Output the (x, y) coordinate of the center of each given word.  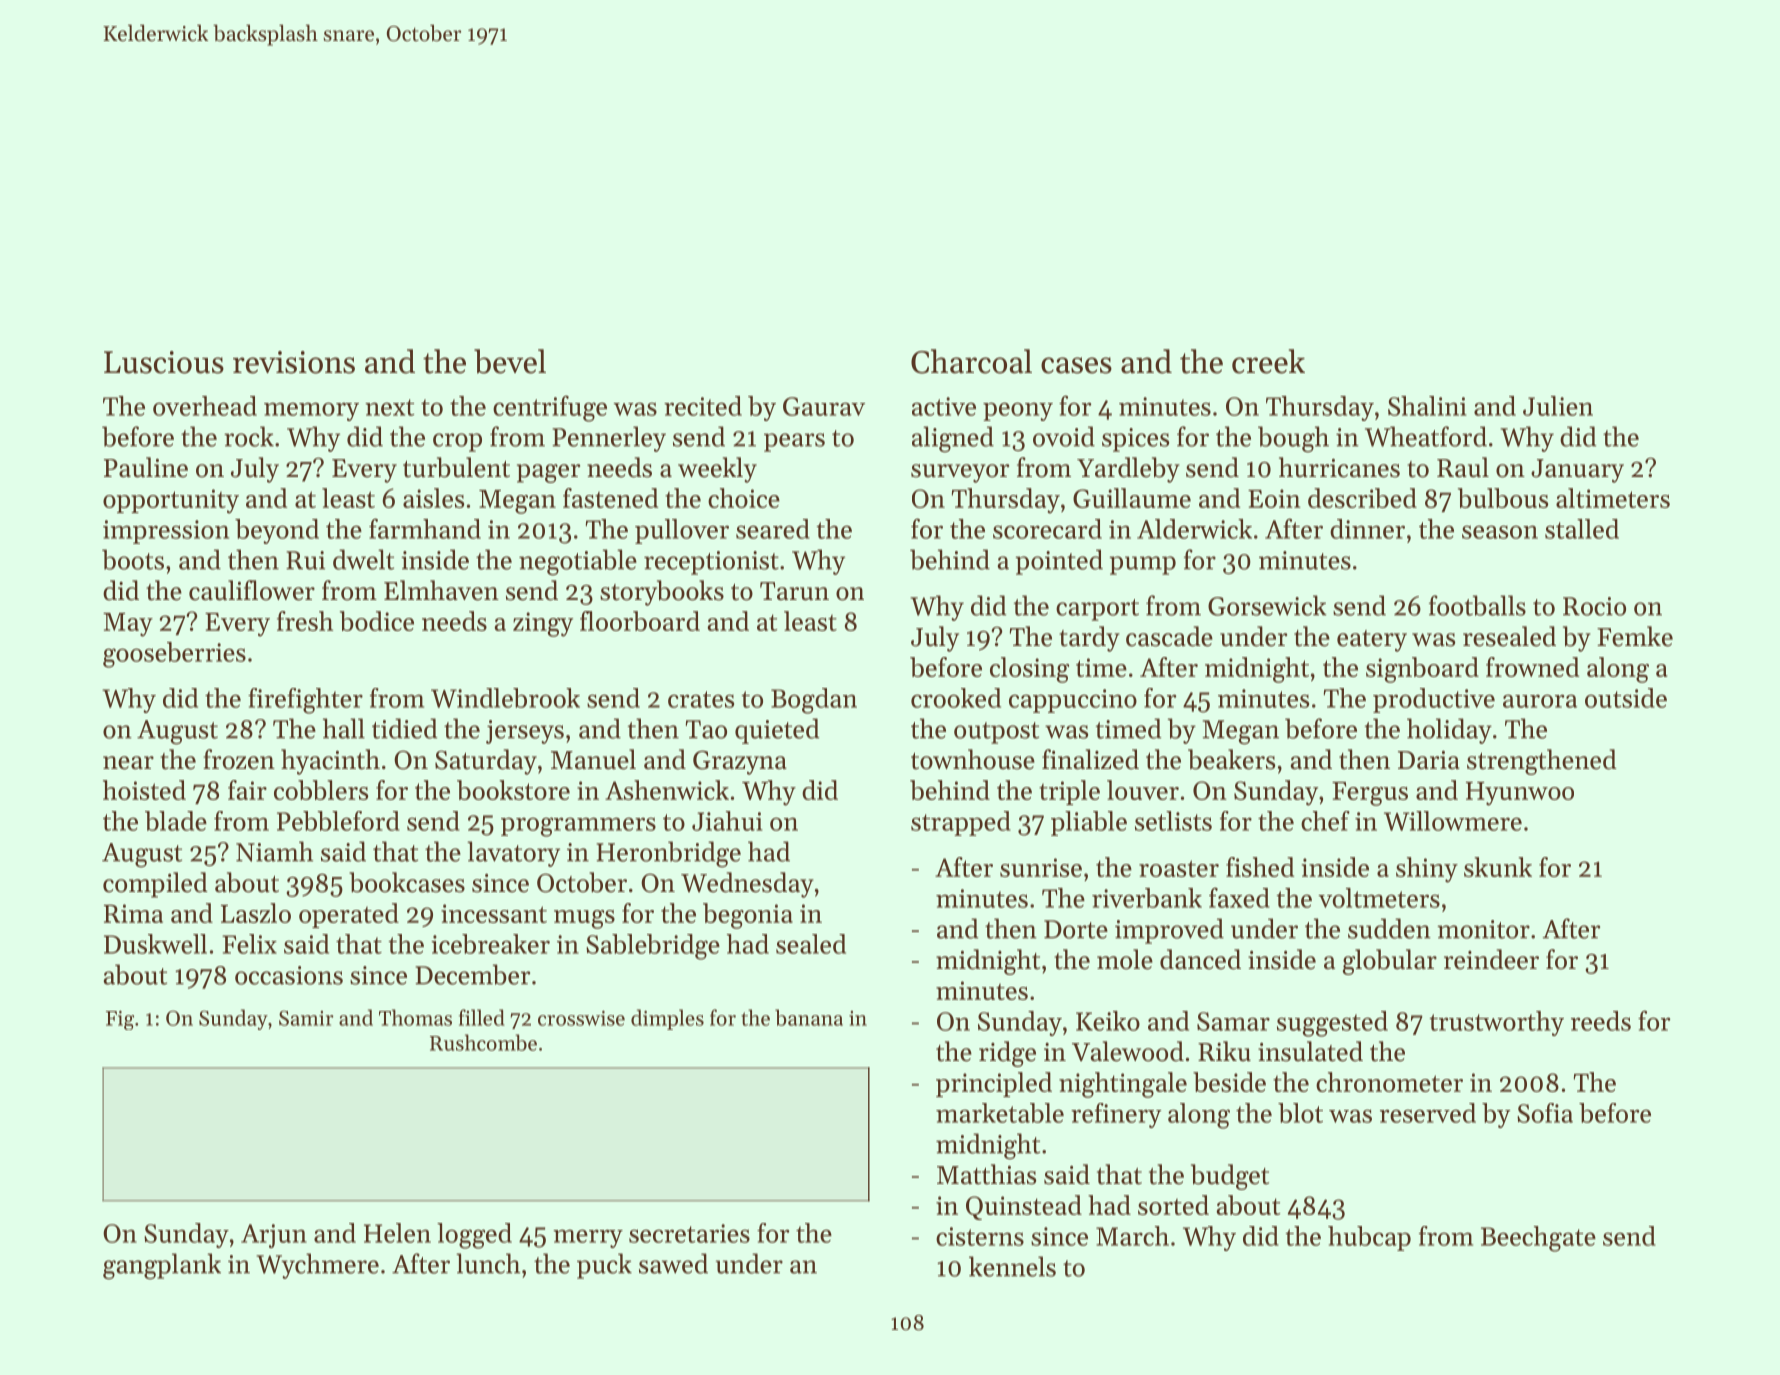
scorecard (1047, 529)
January (1577, 471)
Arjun (274, 1236)
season (1500, 532)
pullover (682, 531)
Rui (305, 560)
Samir (306, 1018)
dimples (667, 1019)
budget (1230, 1177)
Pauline (146, 467)
